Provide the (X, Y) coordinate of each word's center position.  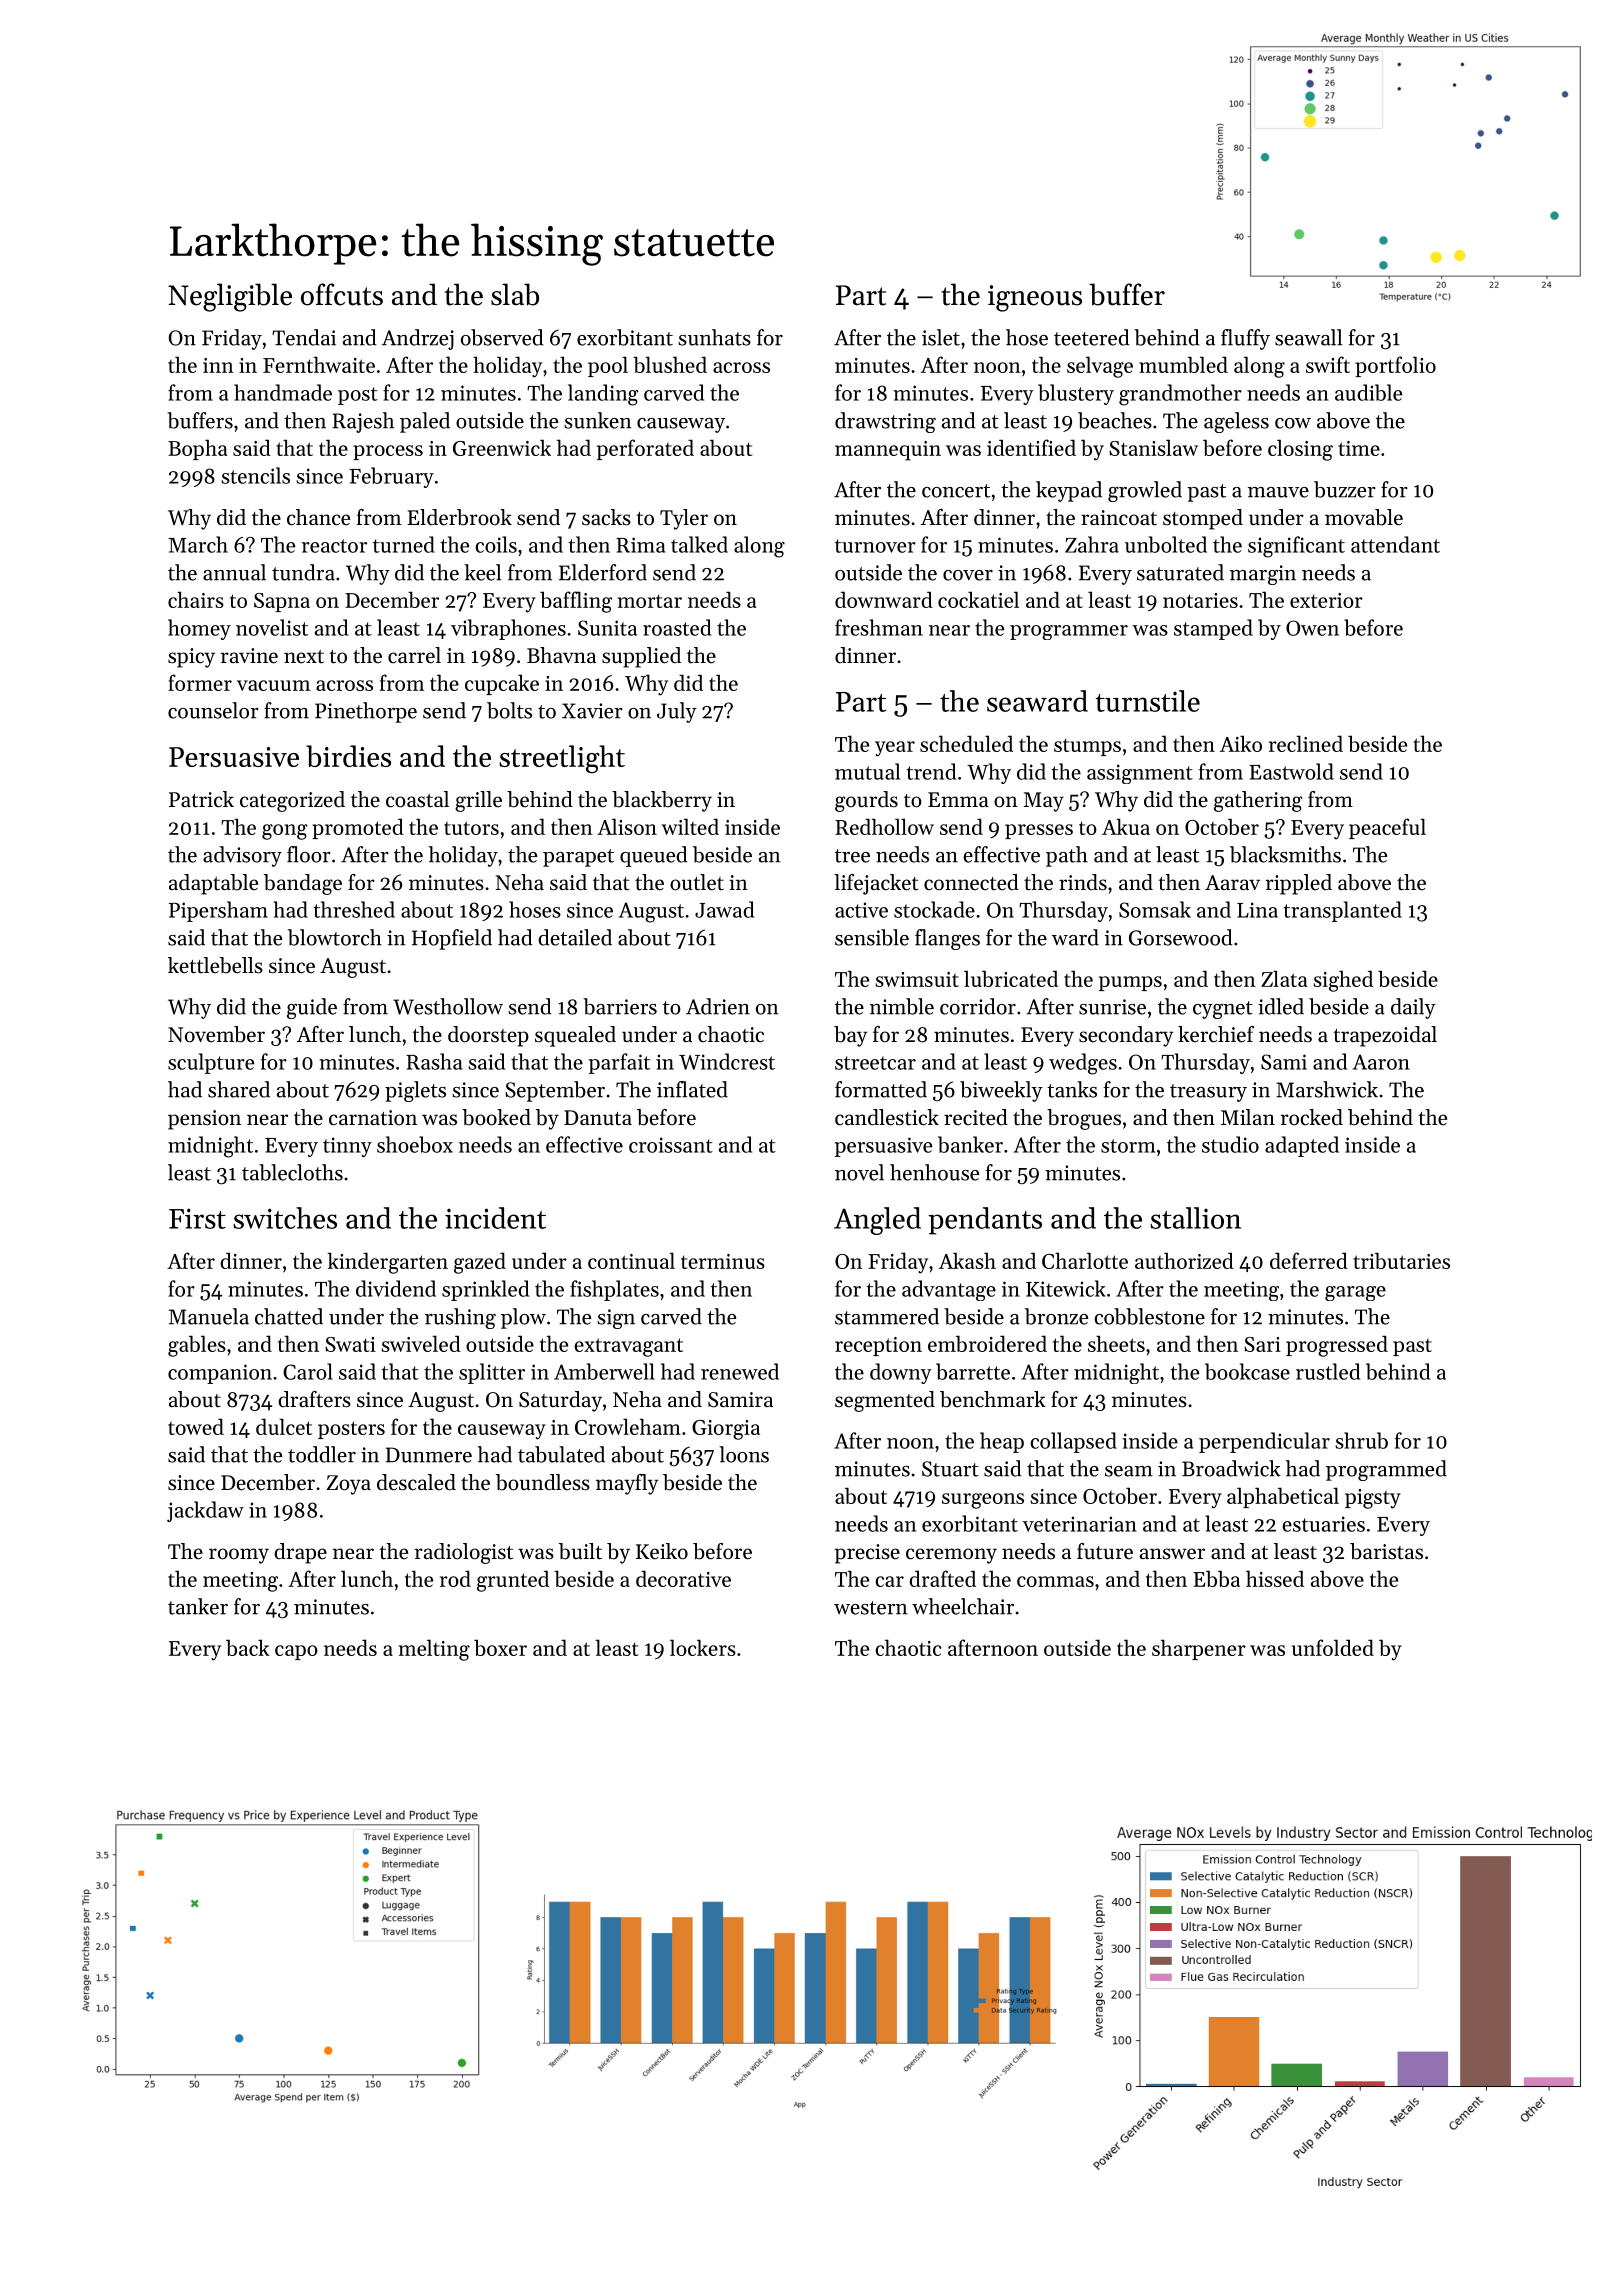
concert (956, 491)
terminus (723, 1261)
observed (502, 337)
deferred (1309, 1260)
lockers (703, 1647)
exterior (1326, 600)
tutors (471, 828)
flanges (947, 939)
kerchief (1216, 1034)
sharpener (1199, 1649)
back (248, 1647)
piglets (415, 1091)
